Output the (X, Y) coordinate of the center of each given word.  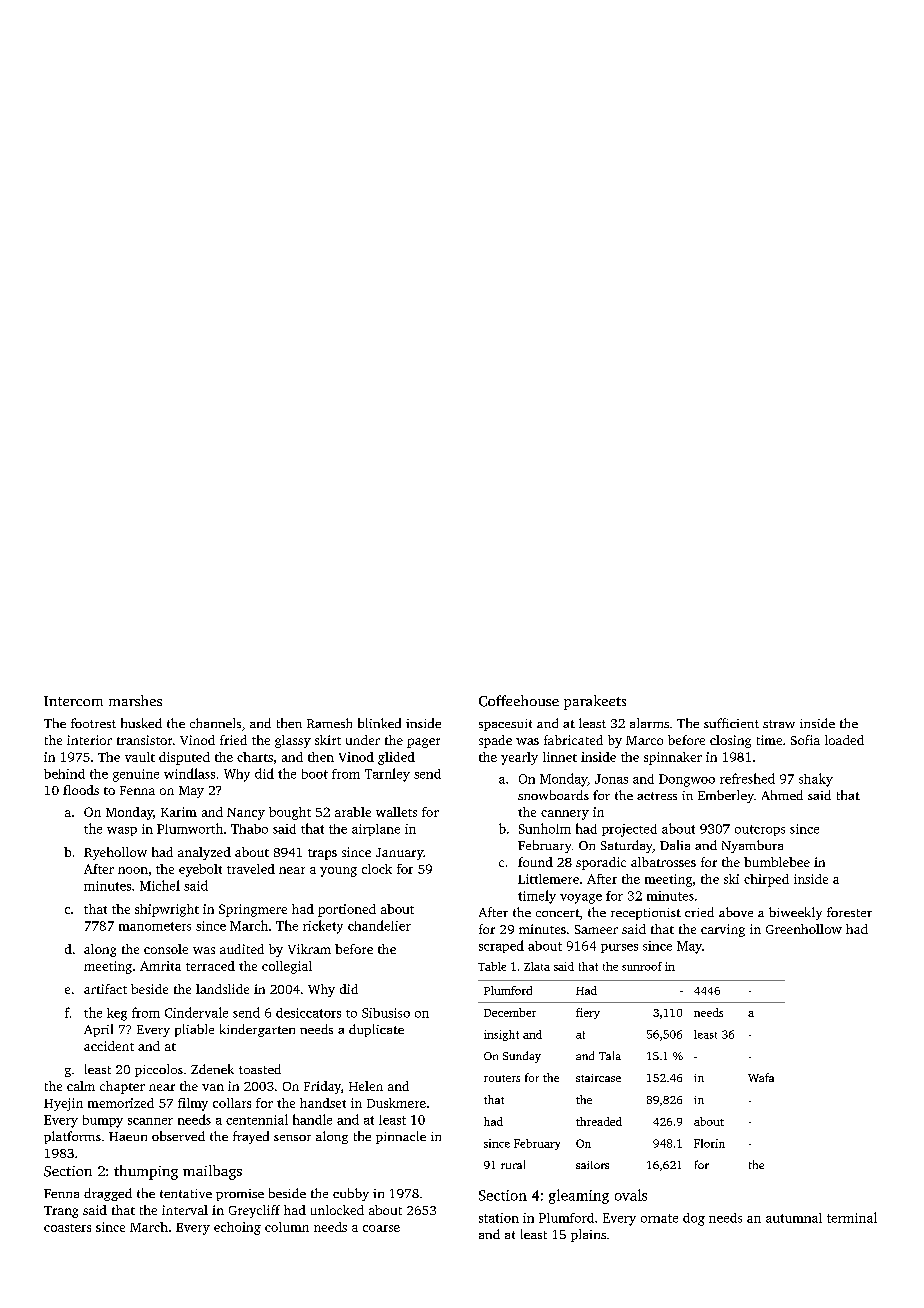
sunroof (642, 966)
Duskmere (396, 1103)
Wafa (761, 1077)
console (166, 949)
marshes (135, 700)
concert (558, 913)
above (736, 912)
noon (133, 870)
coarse (381, 1228)
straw (779, 724)
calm (81, 1086)
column (287, 1227)
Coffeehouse (519, 701)
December (510, 1012)
